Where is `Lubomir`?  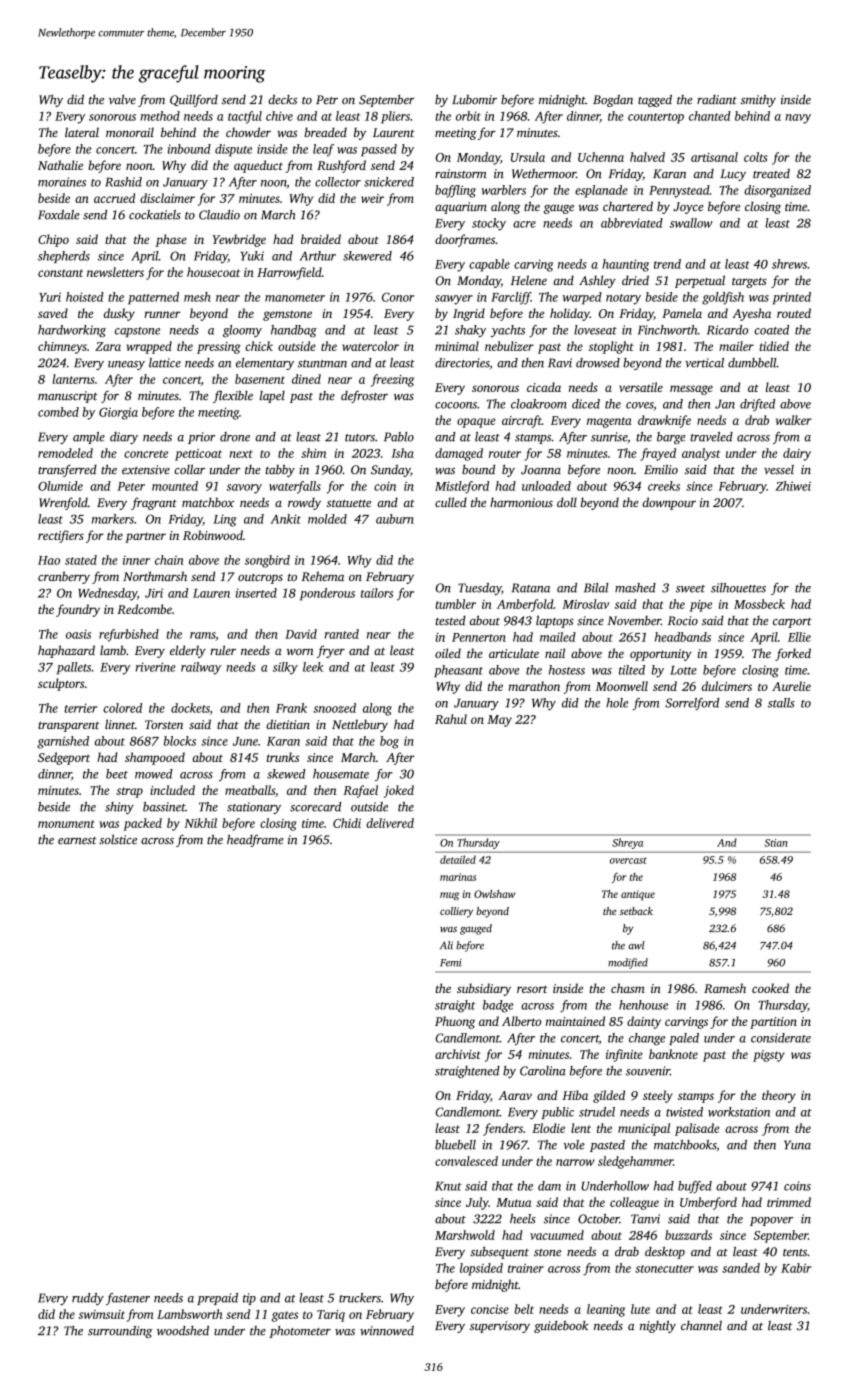
Lubomir is located at coordinates (474, 100).
